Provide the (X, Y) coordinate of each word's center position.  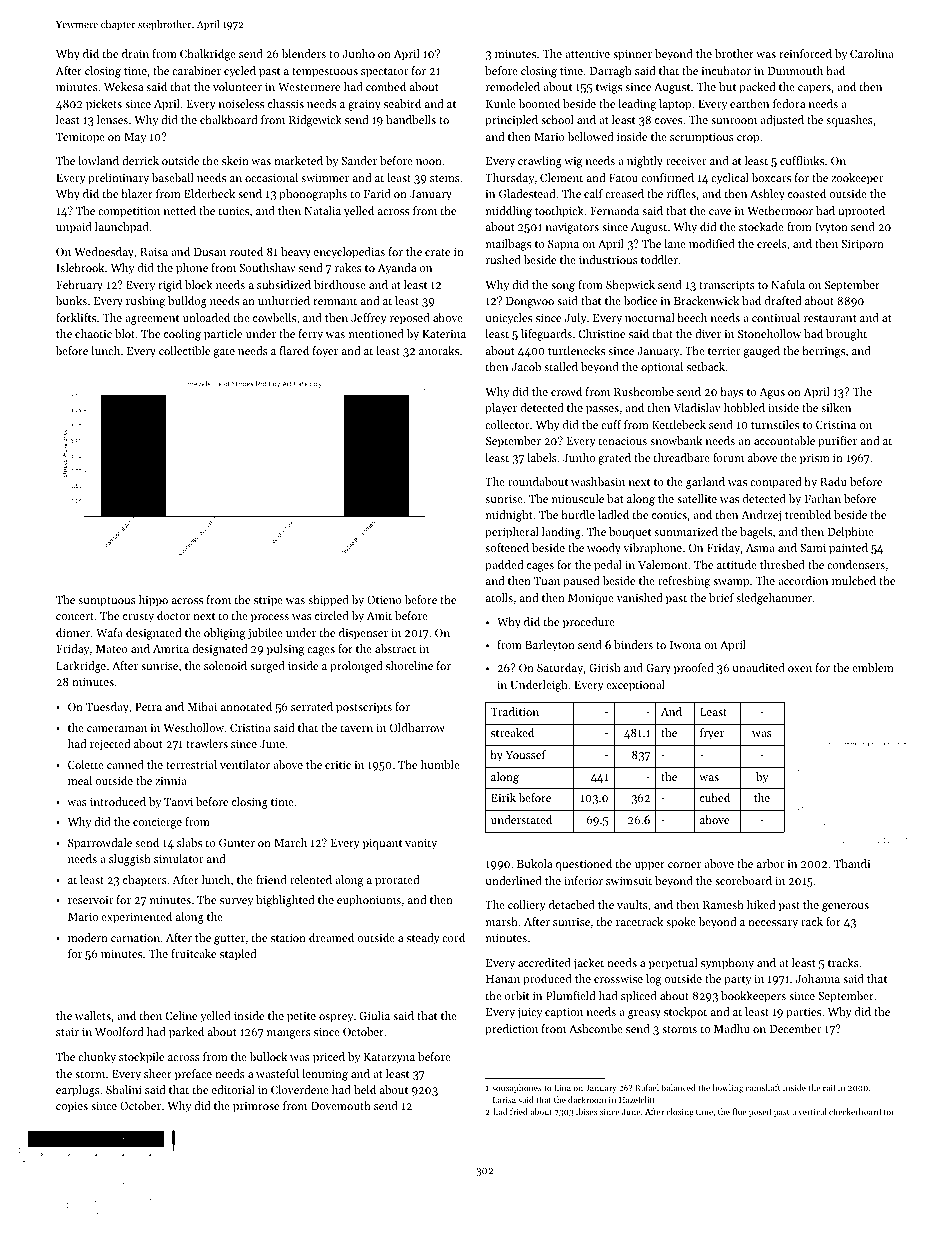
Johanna (818, 978)
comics (669, 515)
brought (846, 335)
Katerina (444, 334)
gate (224, 353)
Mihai (202, 706)
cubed (715, 797)
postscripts (364, 708)
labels (542, 457)
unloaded (206, 317)
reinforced (805, 53)
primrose (256, 1107)
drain (135, 53)
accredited (544, 962)
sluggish (130, 860)
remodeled (513, 86)
